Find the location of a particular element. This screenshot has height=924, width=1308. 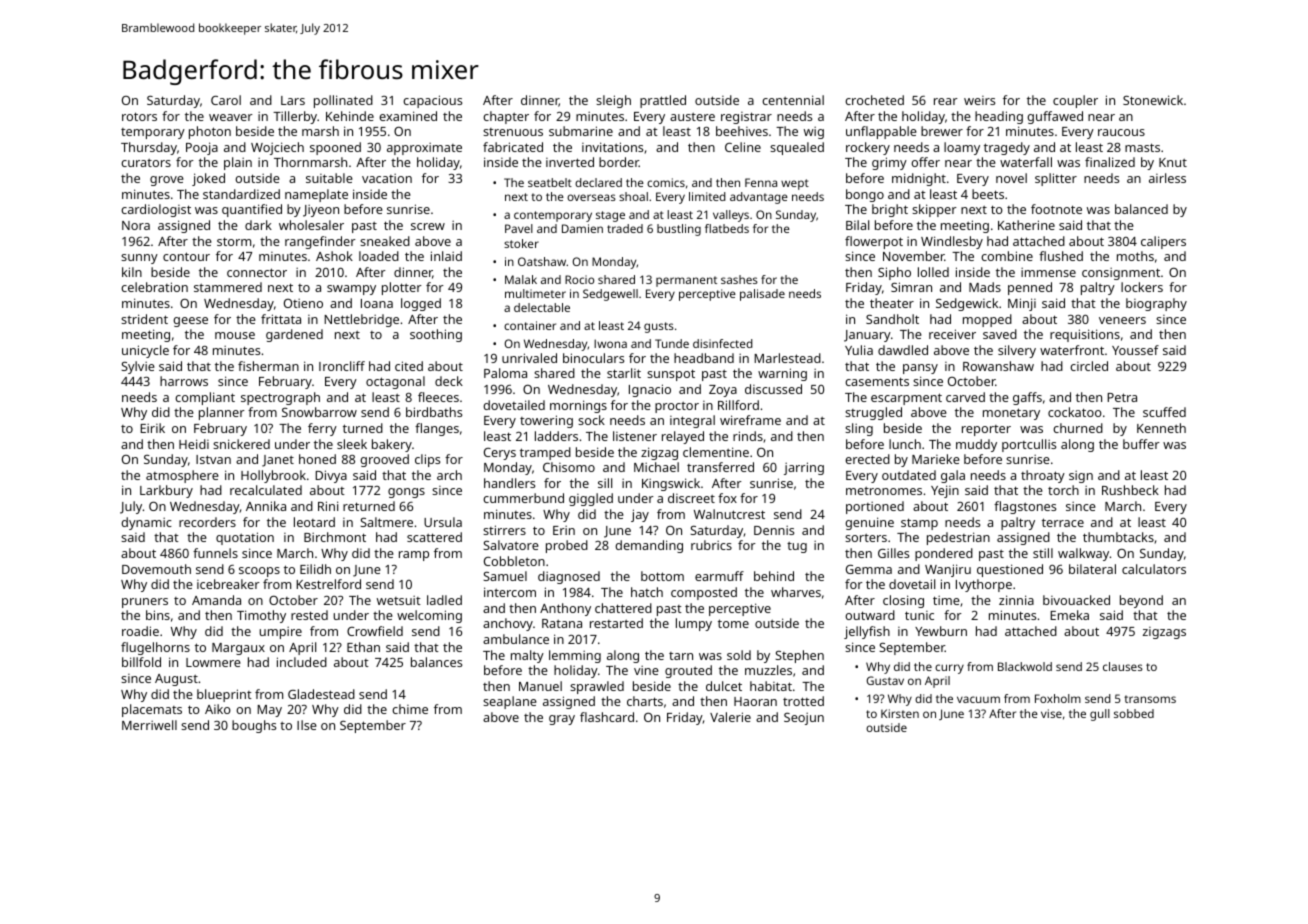

delectable is located at coordinates (542, 307).
